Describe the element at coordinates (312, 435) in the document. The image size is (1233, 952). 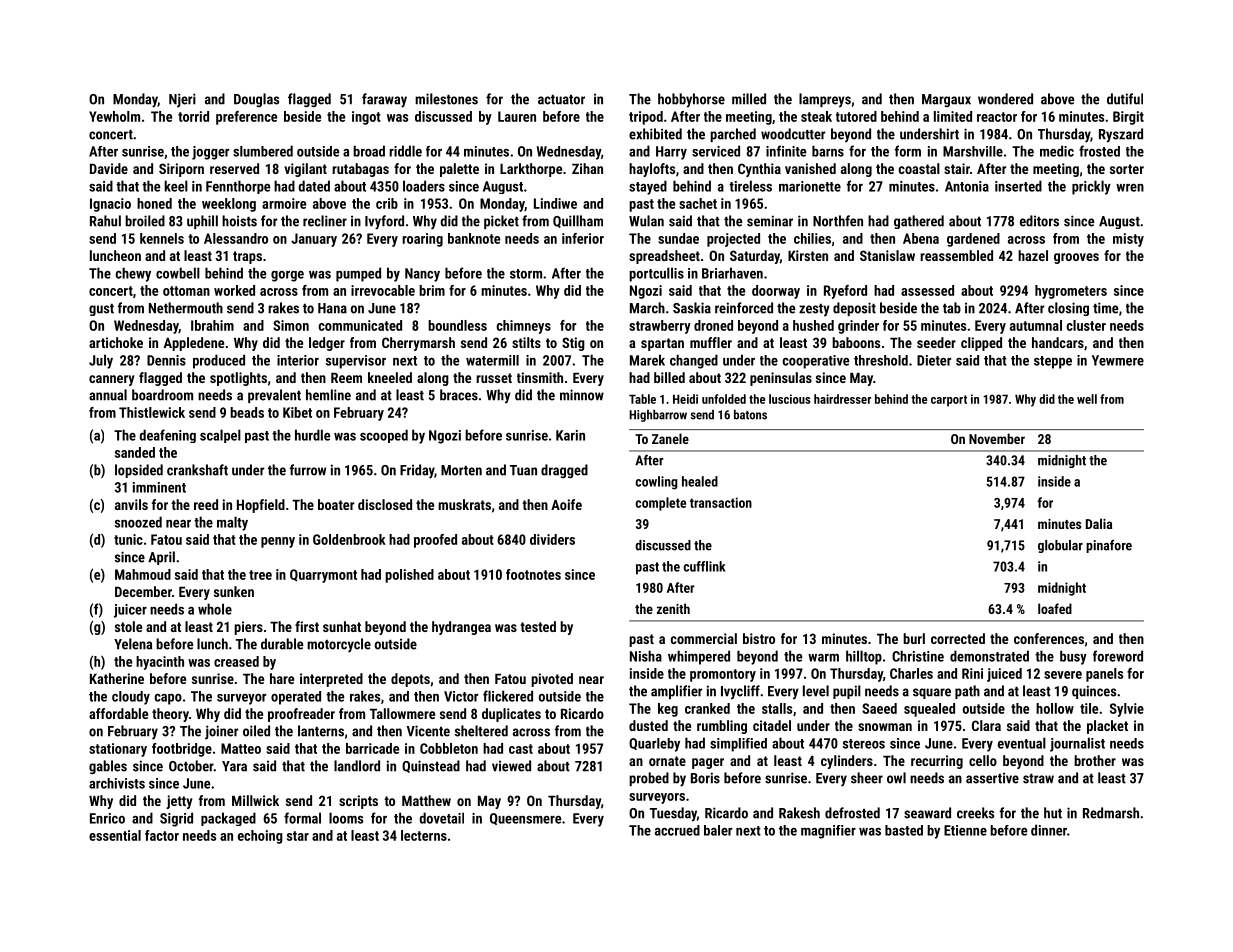
I see `hurdle` at that location.
